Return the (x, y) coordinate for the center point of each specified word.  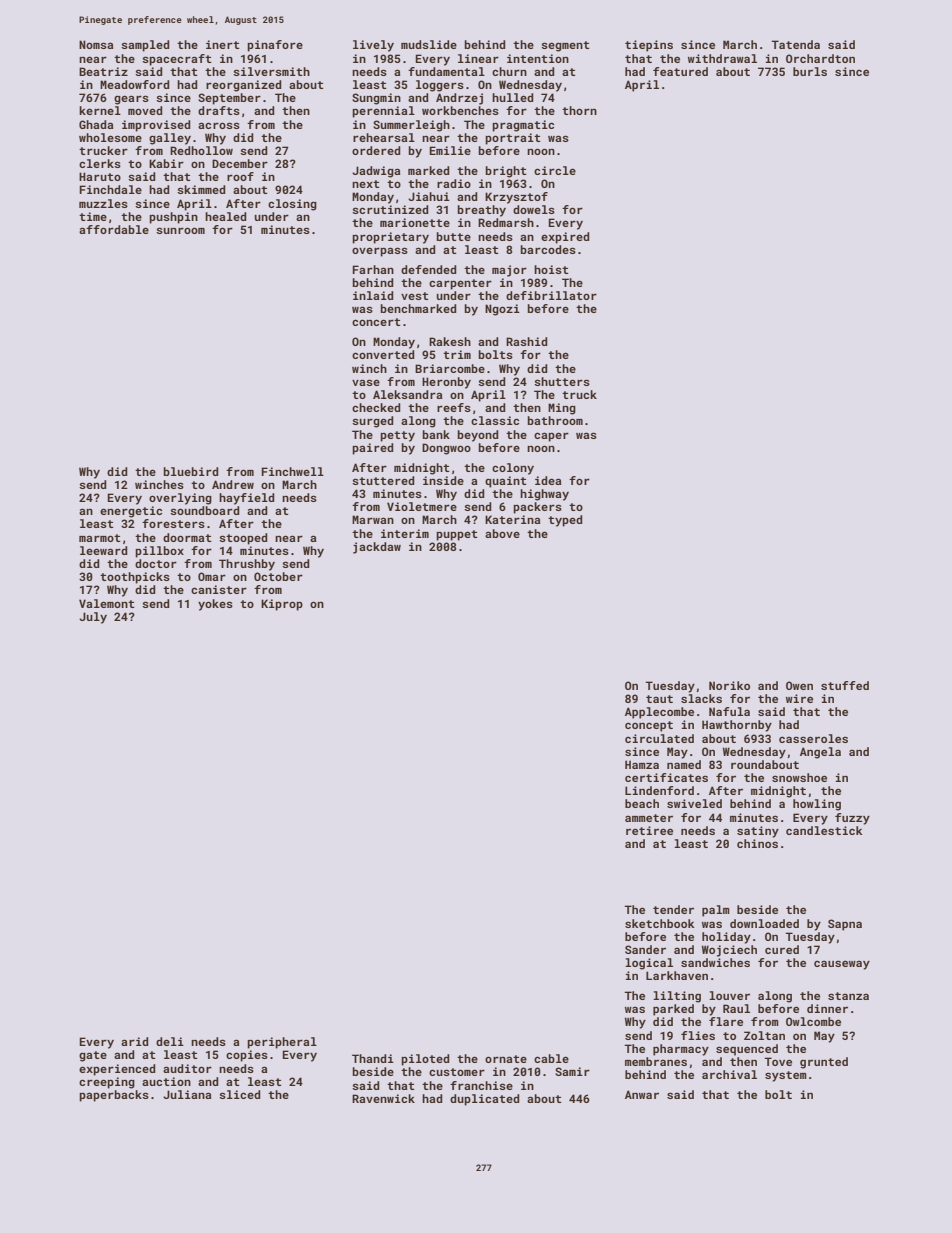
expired (565, 238)
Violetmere (422, 506)
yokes (215, 605)
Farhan (373, 269)
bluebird (191, 471)
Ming (562, 409)
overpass (380, 252)
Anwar (642, 1094)
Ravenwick (383, 1098)
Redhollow (201, 150)
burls (810, 71)
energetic (131, 512)
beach (642, 803)
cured (782, 949)
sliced (240, 1094)
